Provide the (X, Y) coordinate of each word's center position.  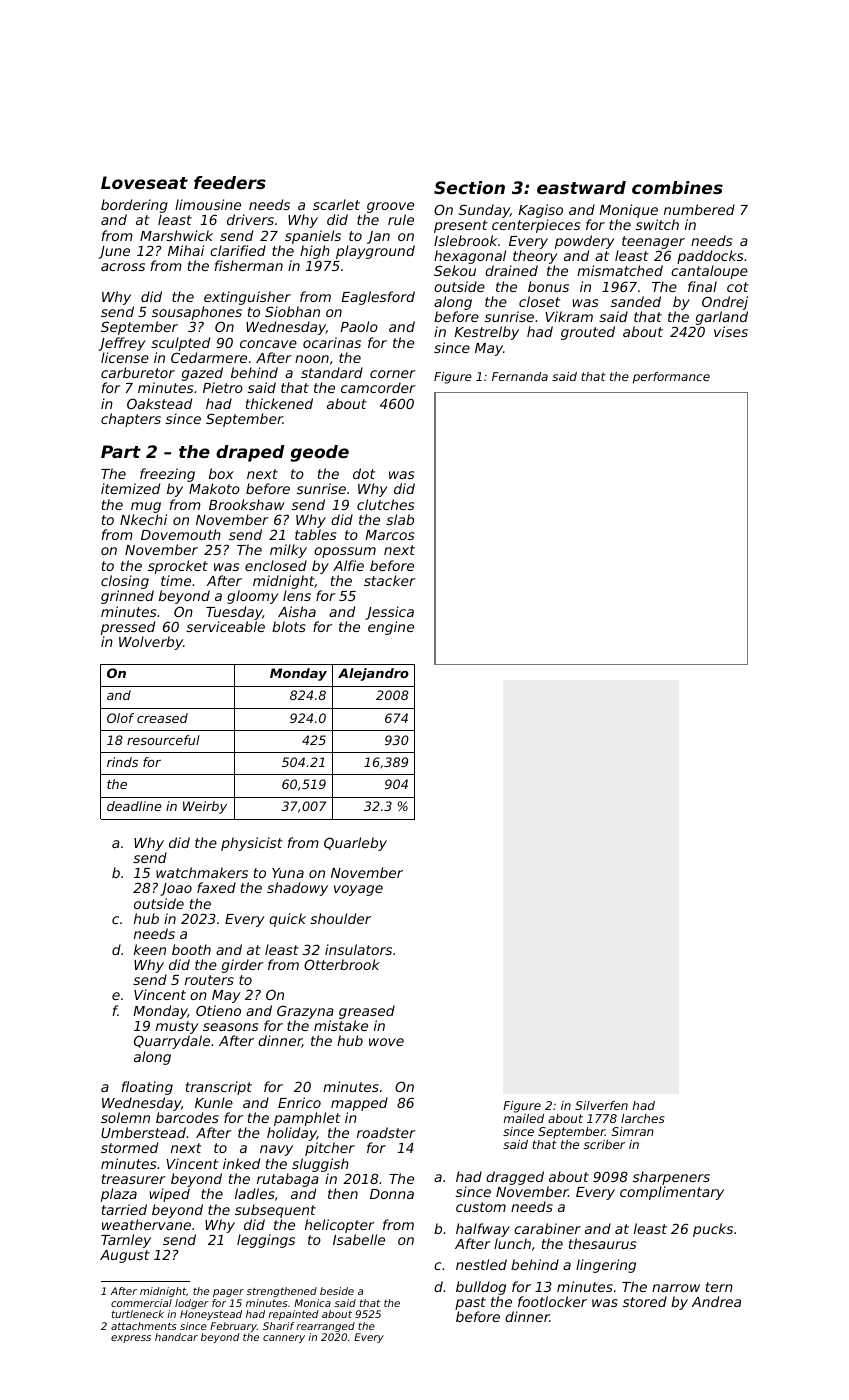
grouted (588, 333)
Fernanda (520, 376)
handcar (176, 1337)
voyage (358, 890)
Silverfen (601, 1105)
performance (671, 378)
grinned (127, 597)
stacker (390, 580)
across (123, 267)
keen (150, 949)
